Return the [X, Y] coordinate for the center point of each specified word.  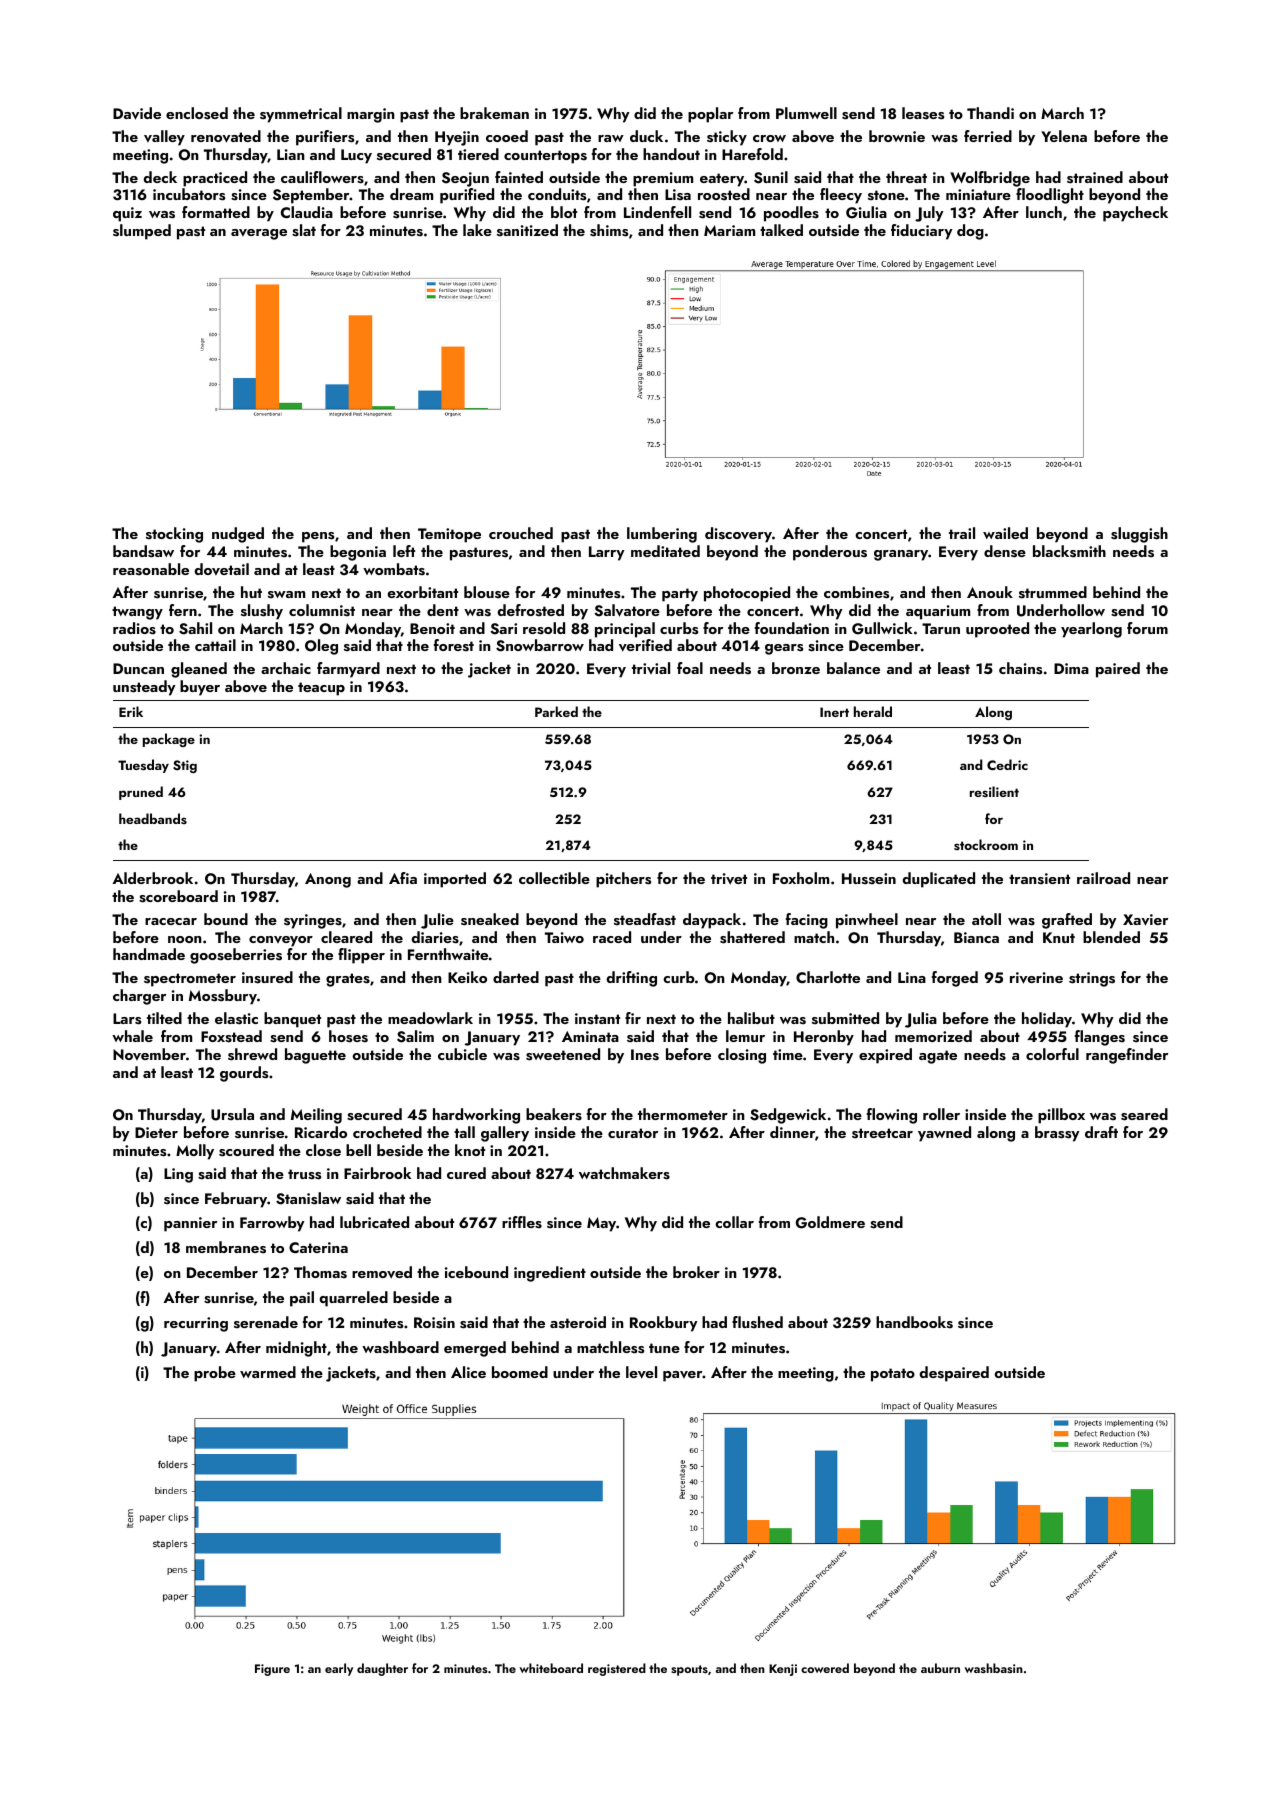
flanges [1100, 1038]
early [339, 1669]
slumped [142, 232]
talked [781, 230]
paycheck [1135, 214]
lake [477, 230]
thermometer [683, 1114]
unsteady [144, 688]
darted [516, 977]
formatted [216, 212]
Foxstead [231, 1036]
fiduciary [922, 232]
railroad [1103, 878]
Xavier [1145, 920]
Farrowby [272, 1224]
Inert [834, 712]
